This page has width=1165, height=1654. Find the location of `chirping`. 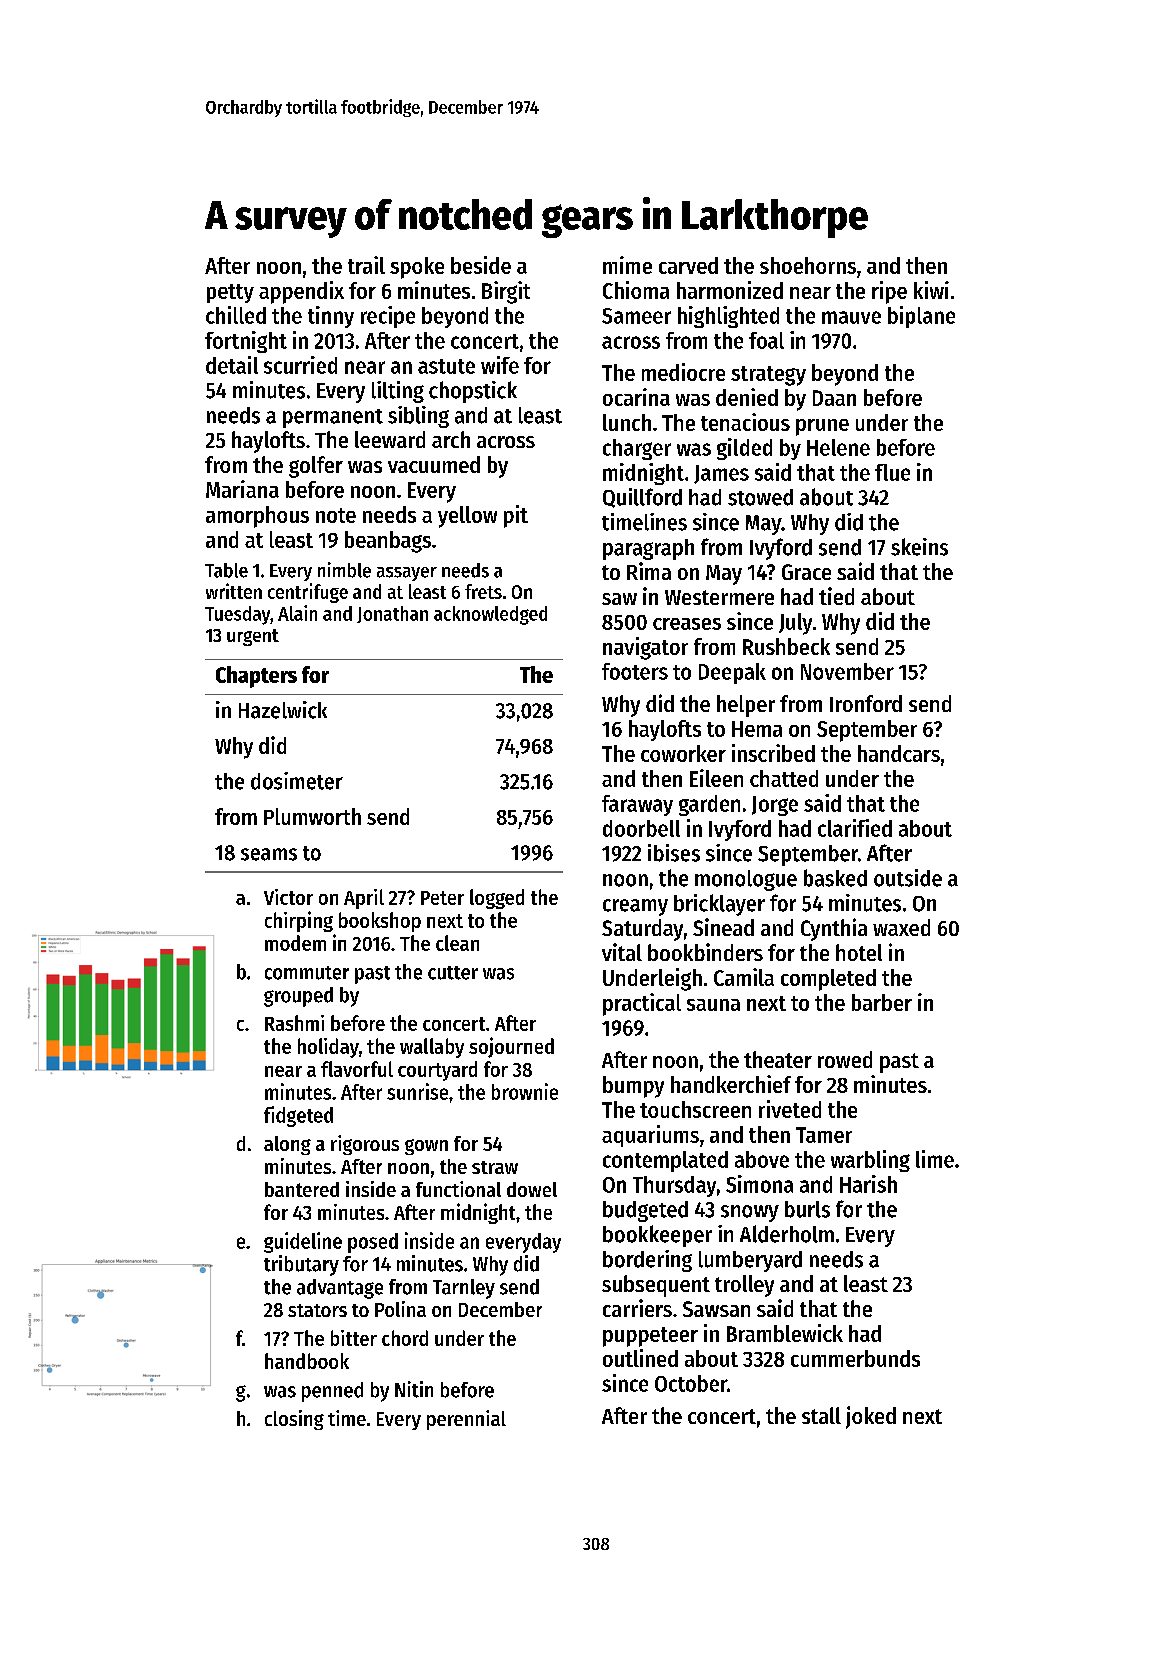

chirping is located at coordinates (299, 921).
